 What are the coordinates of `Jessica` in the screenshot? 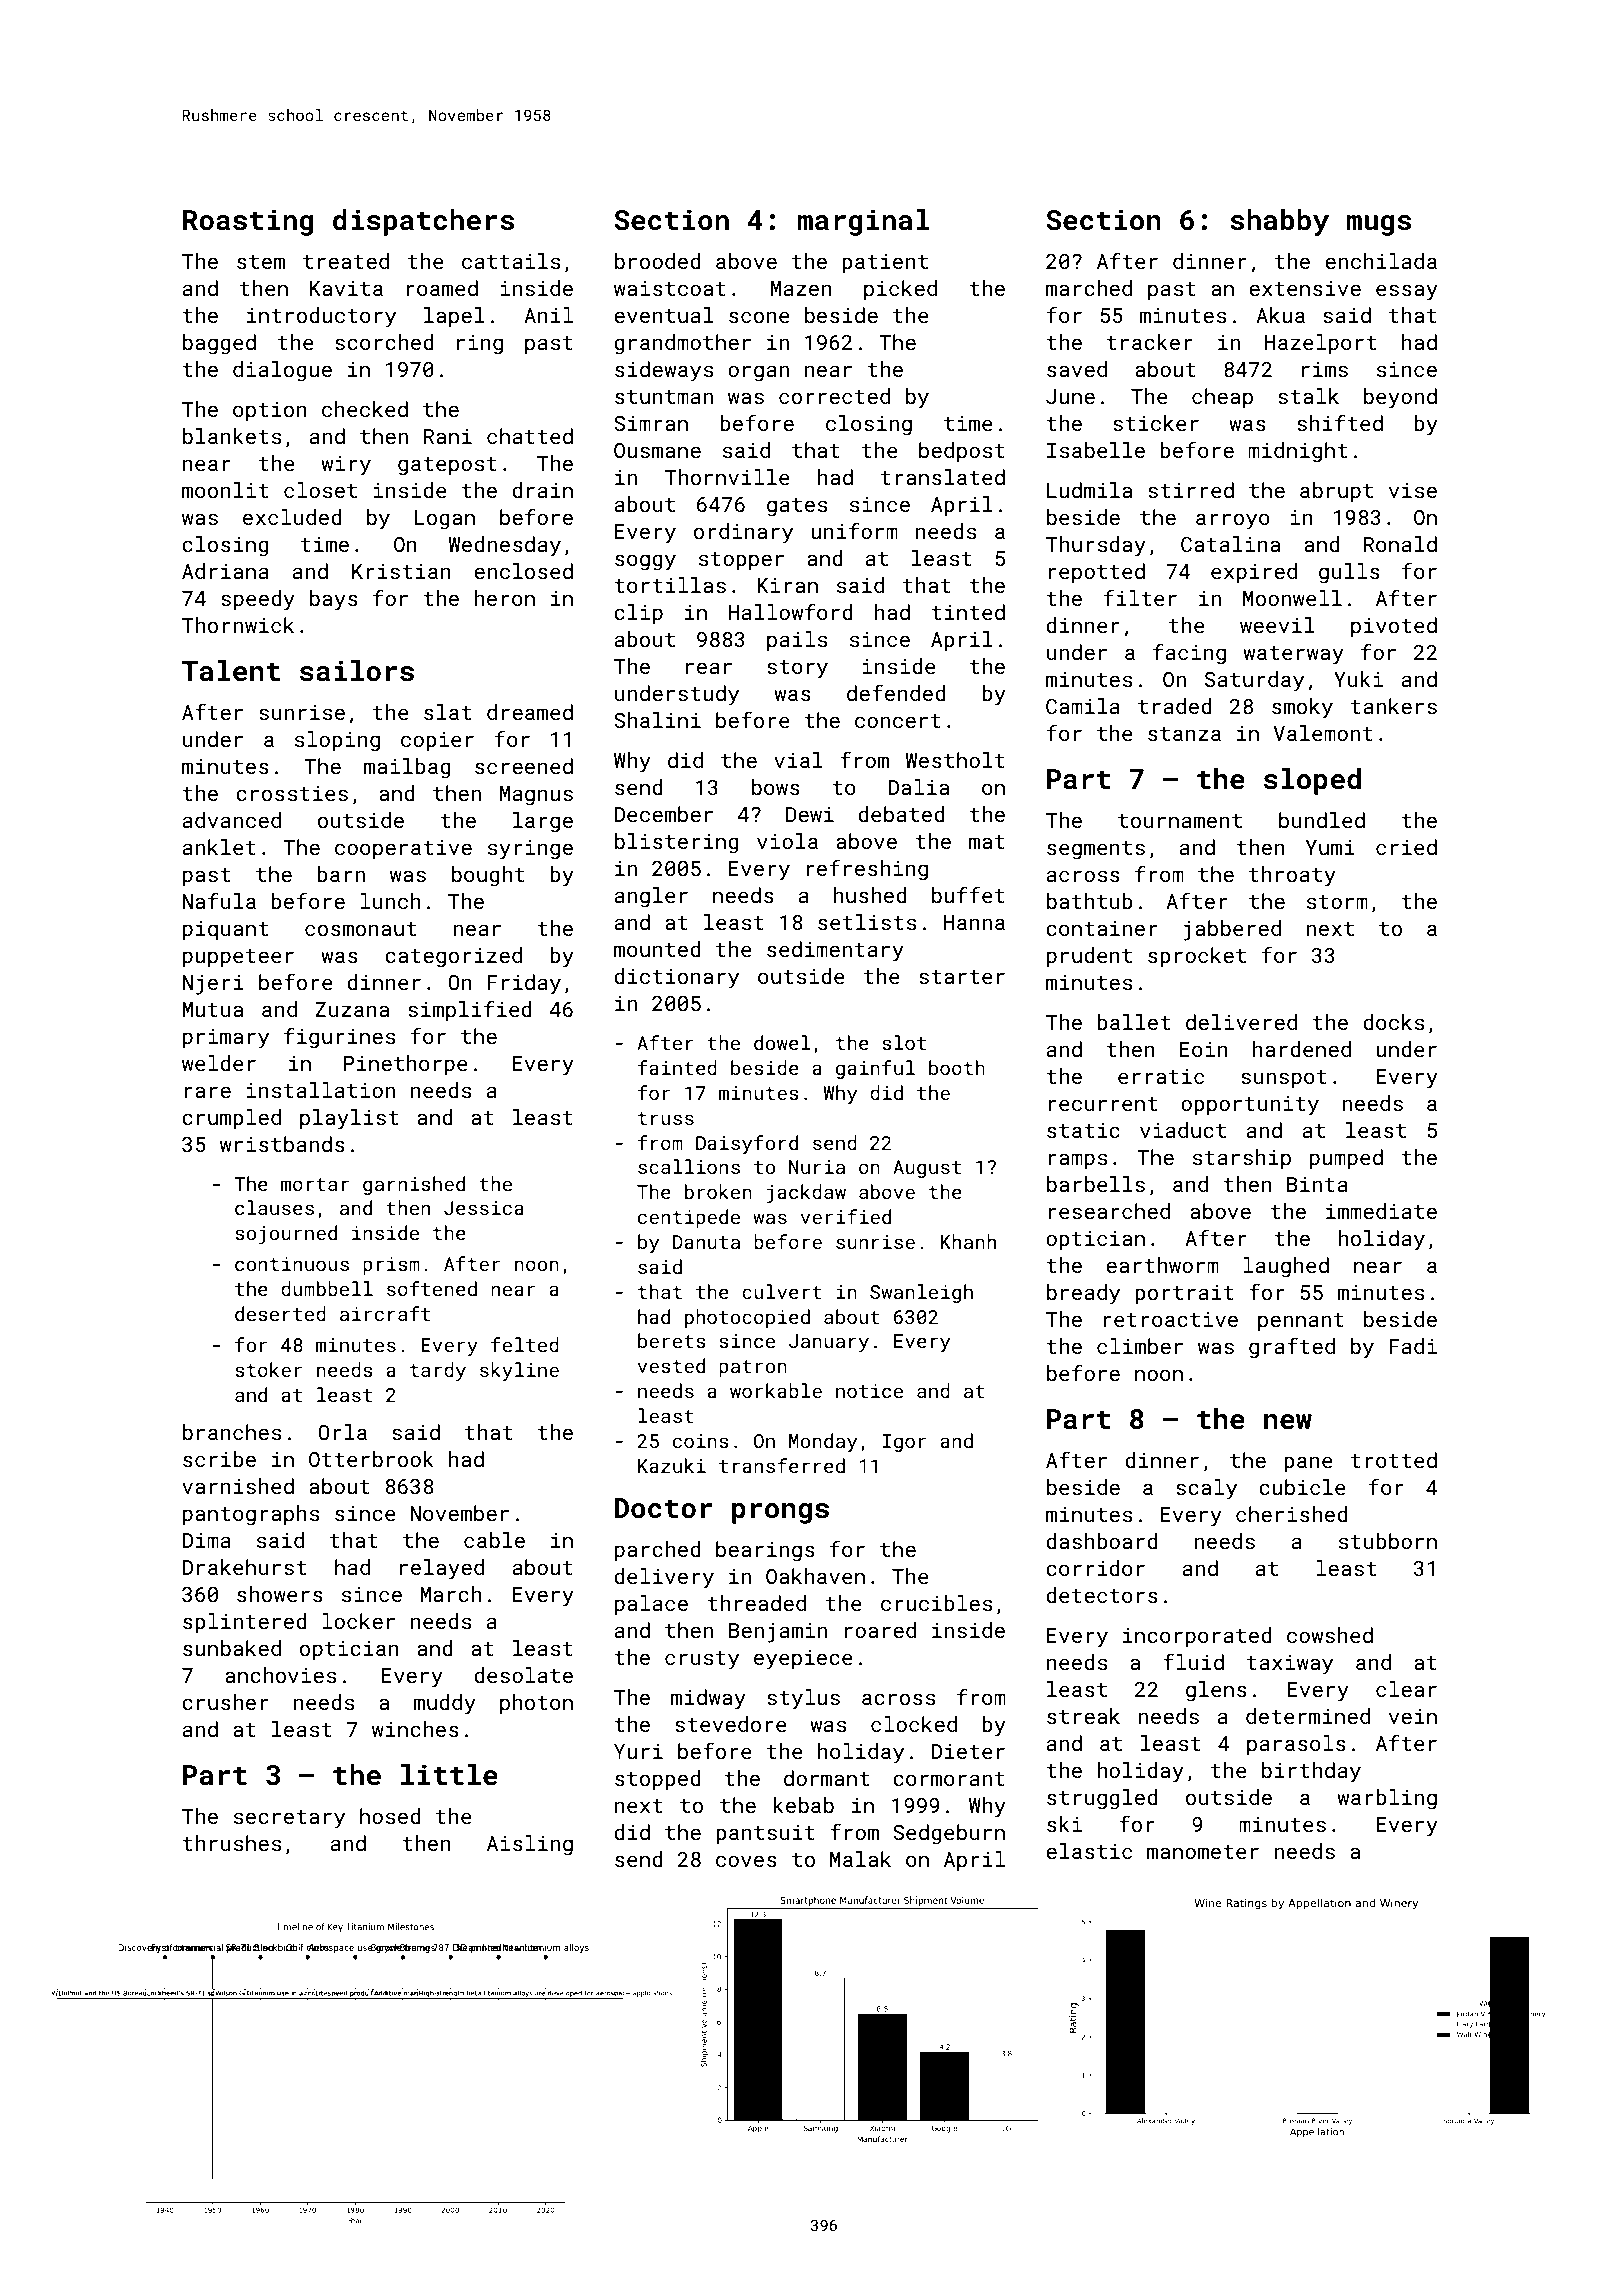 It's located at (484, 1208).
